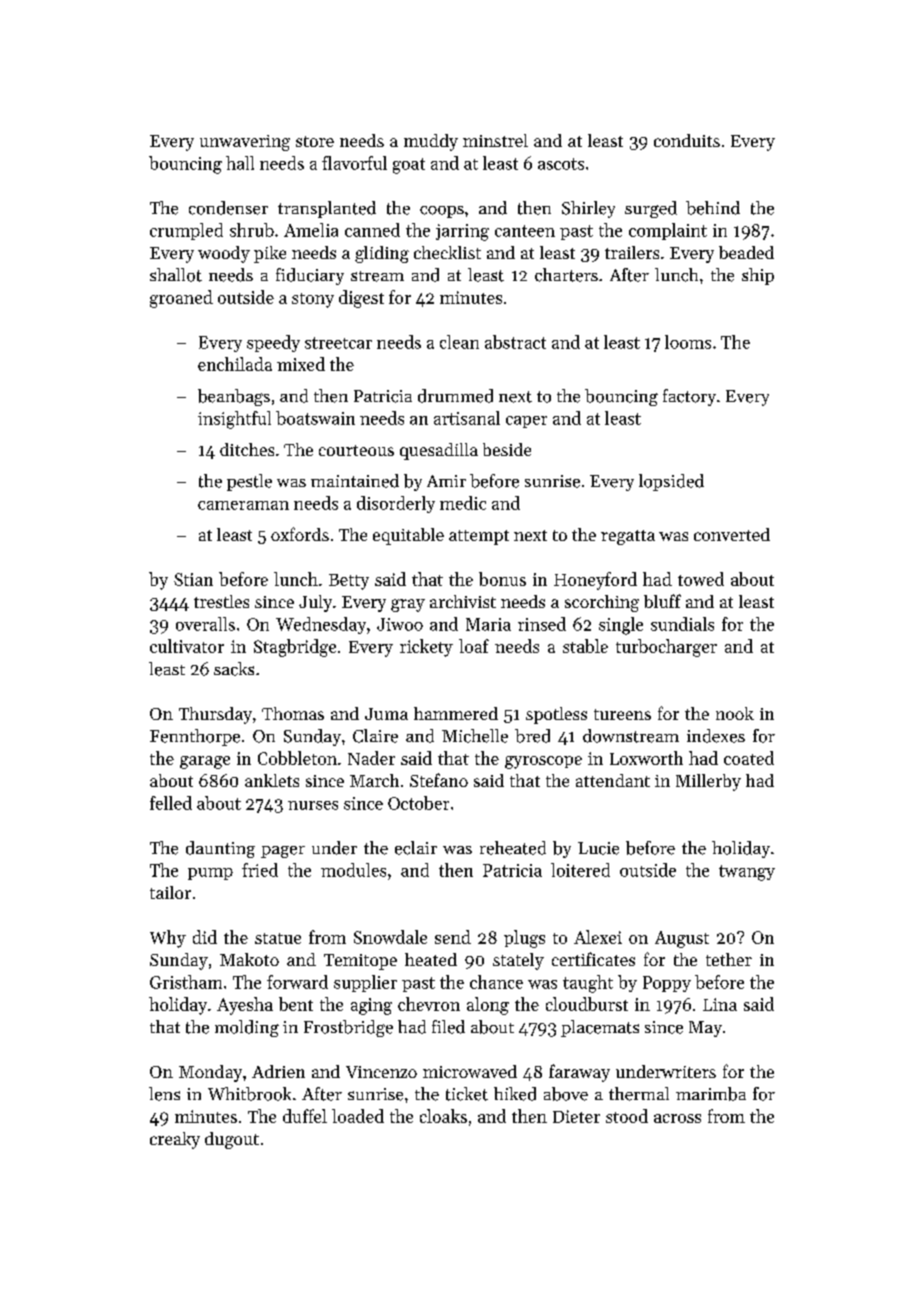 This image has width=924, height=1311. I want to click on molding, so click(247, 1028).
